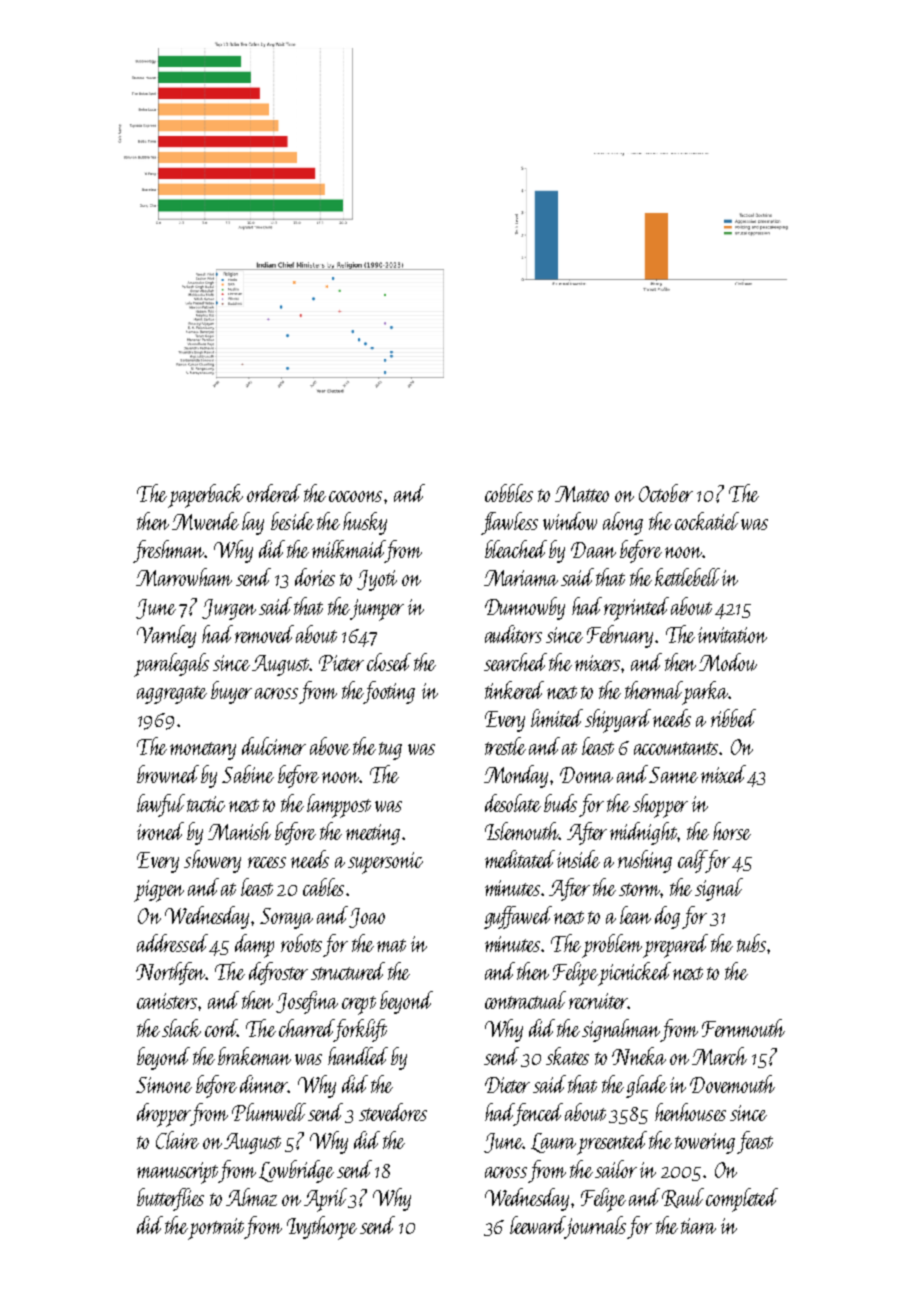 The width and height of the screenshot is (924, 1314). What do you see at coordinates (707, 521) in the screenshot?
I see `cockatiel` at bounding box center [707, 521].
